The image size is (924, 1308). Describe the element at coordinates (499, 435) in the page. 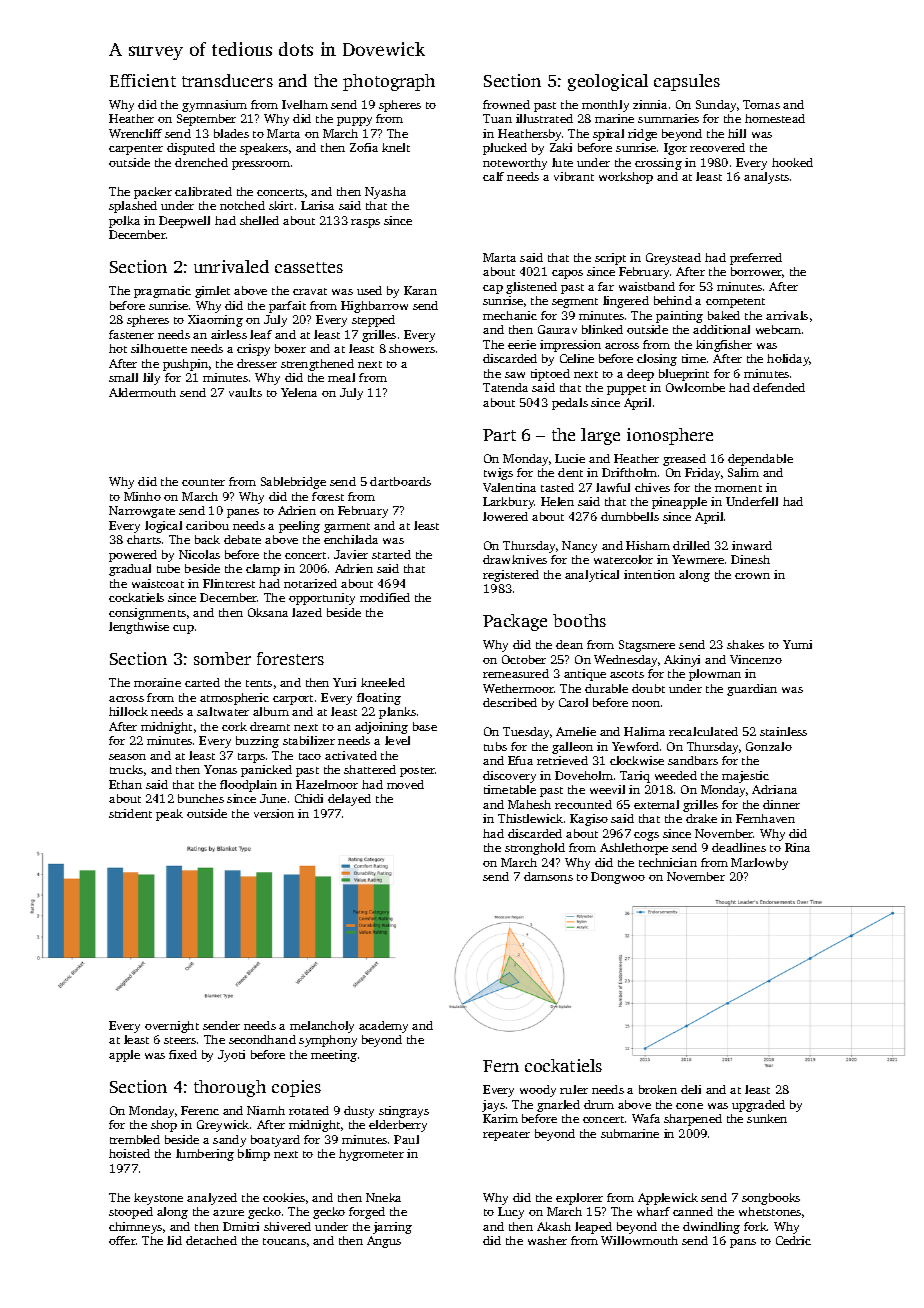

I see `Part` at that location.
